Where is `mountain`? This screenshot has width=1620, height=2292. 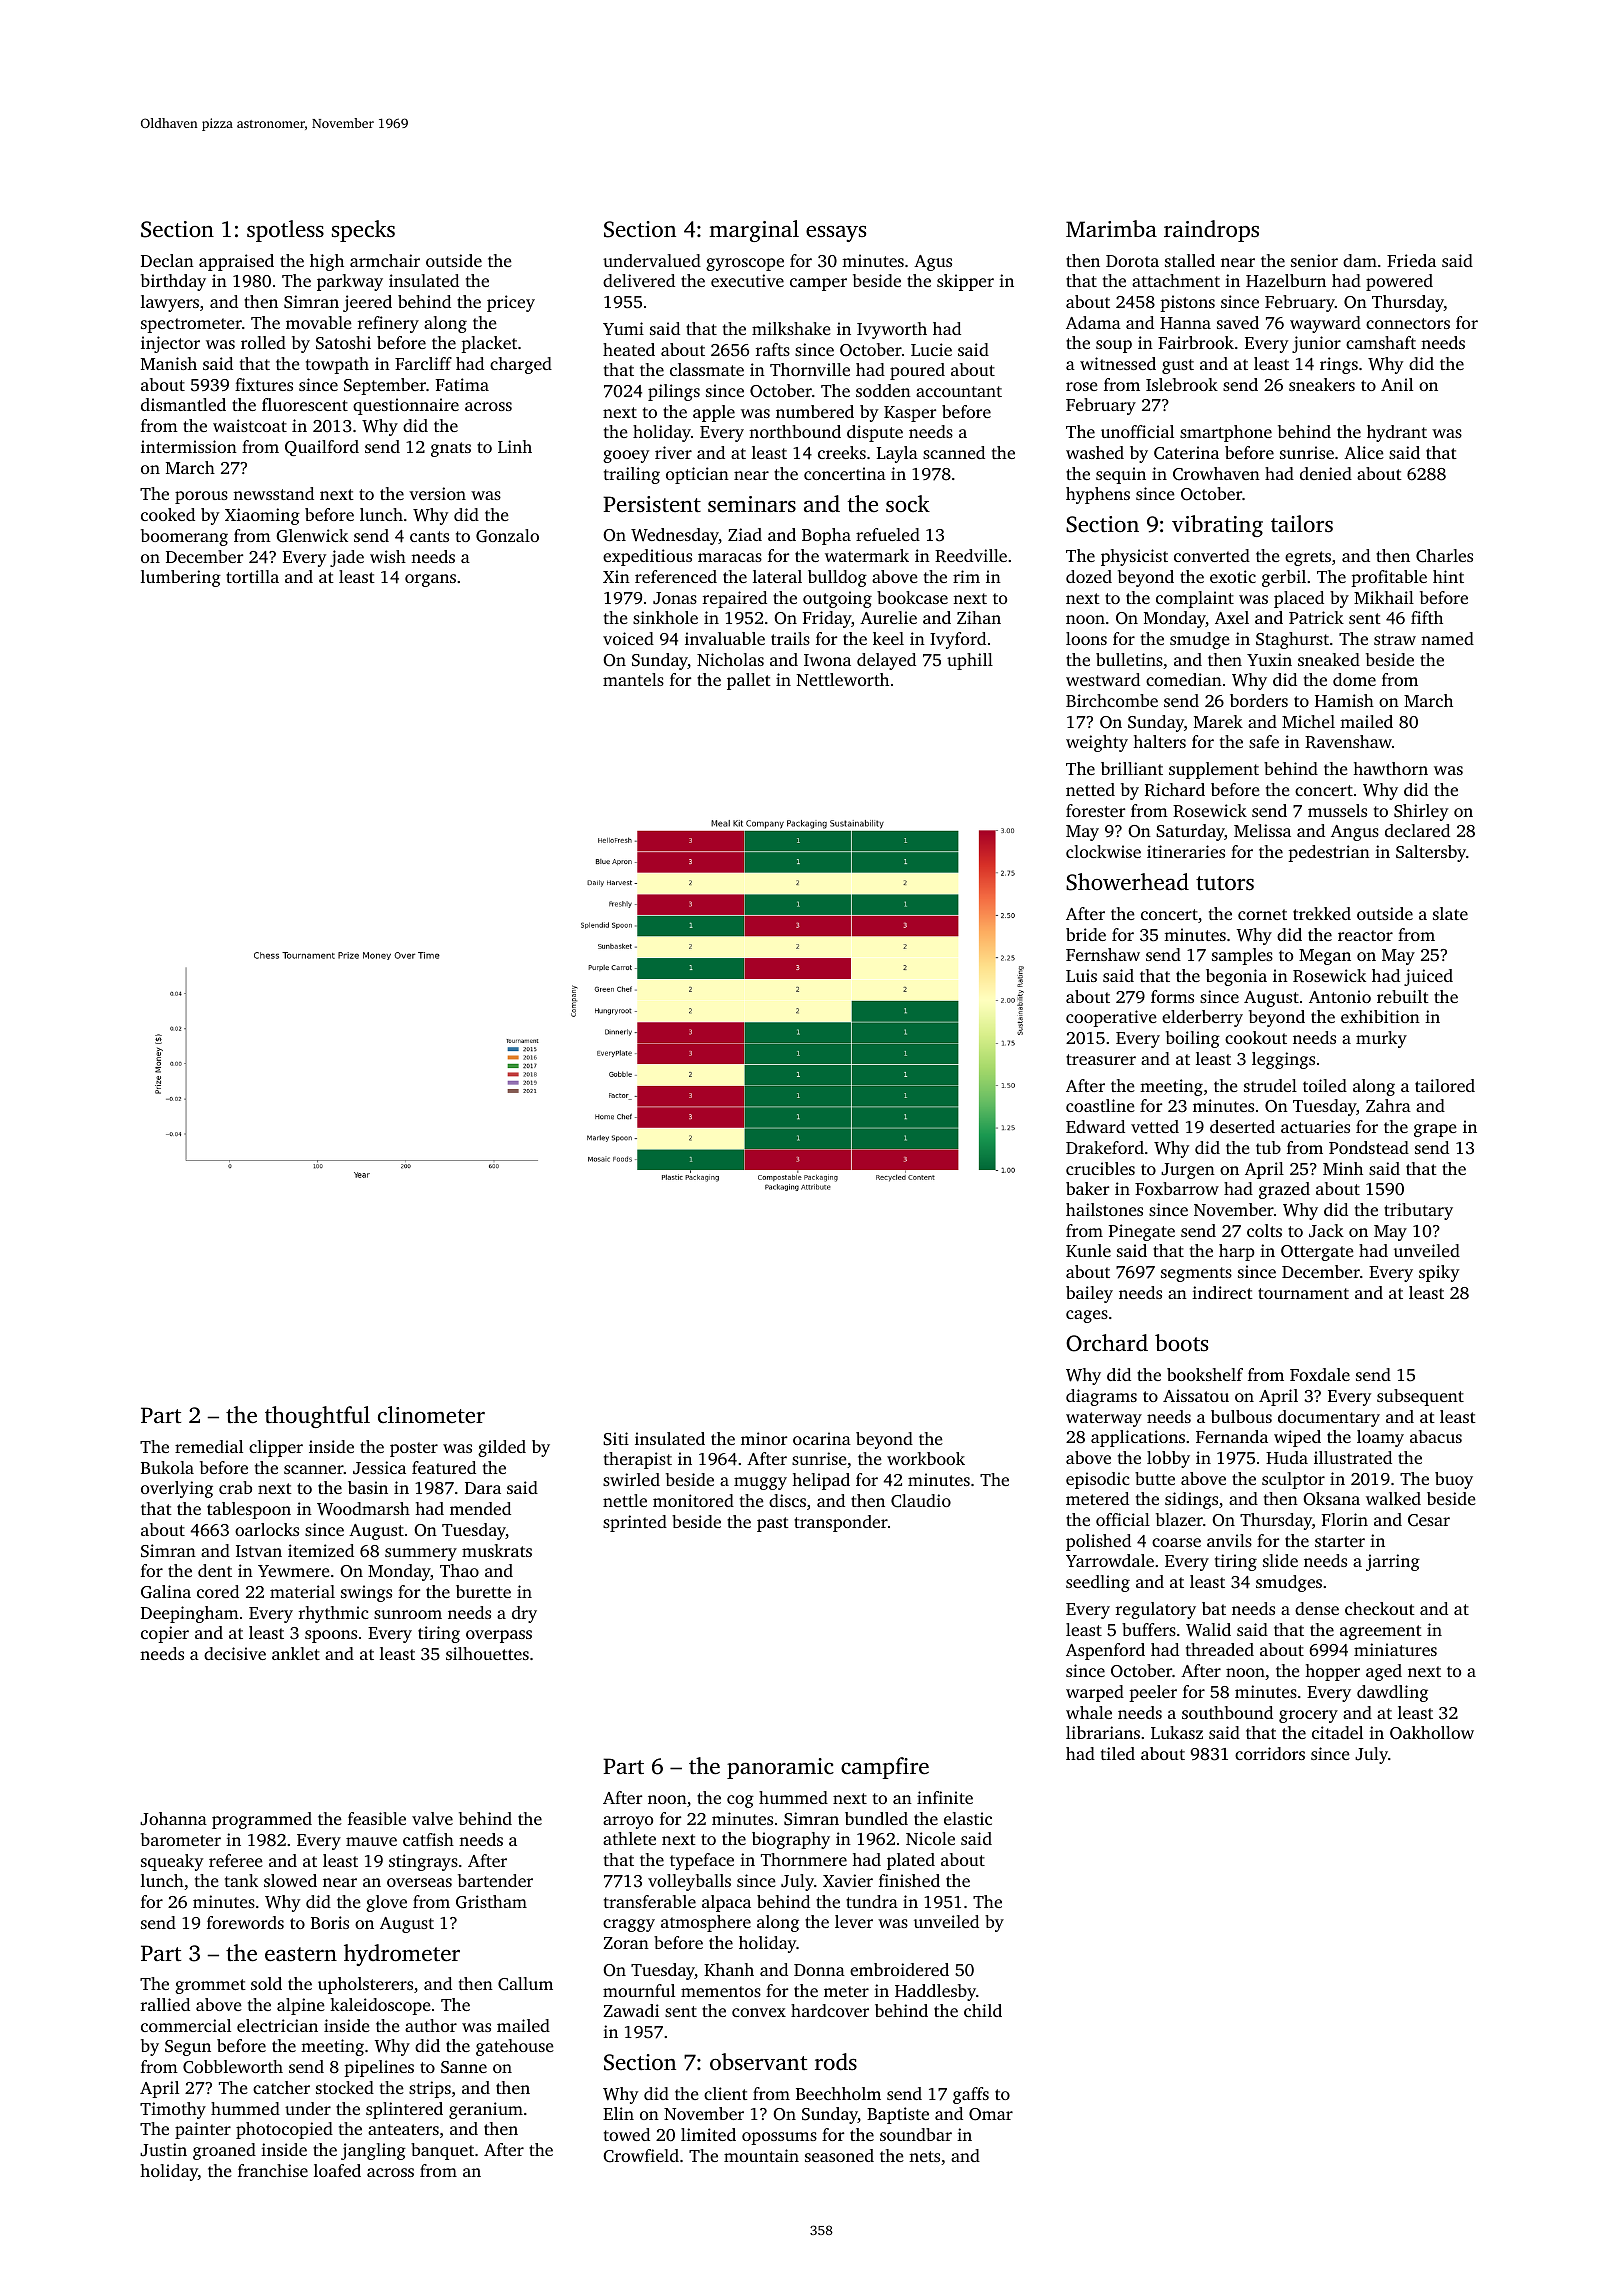
mountain is located at coordinates (761, 2155).
